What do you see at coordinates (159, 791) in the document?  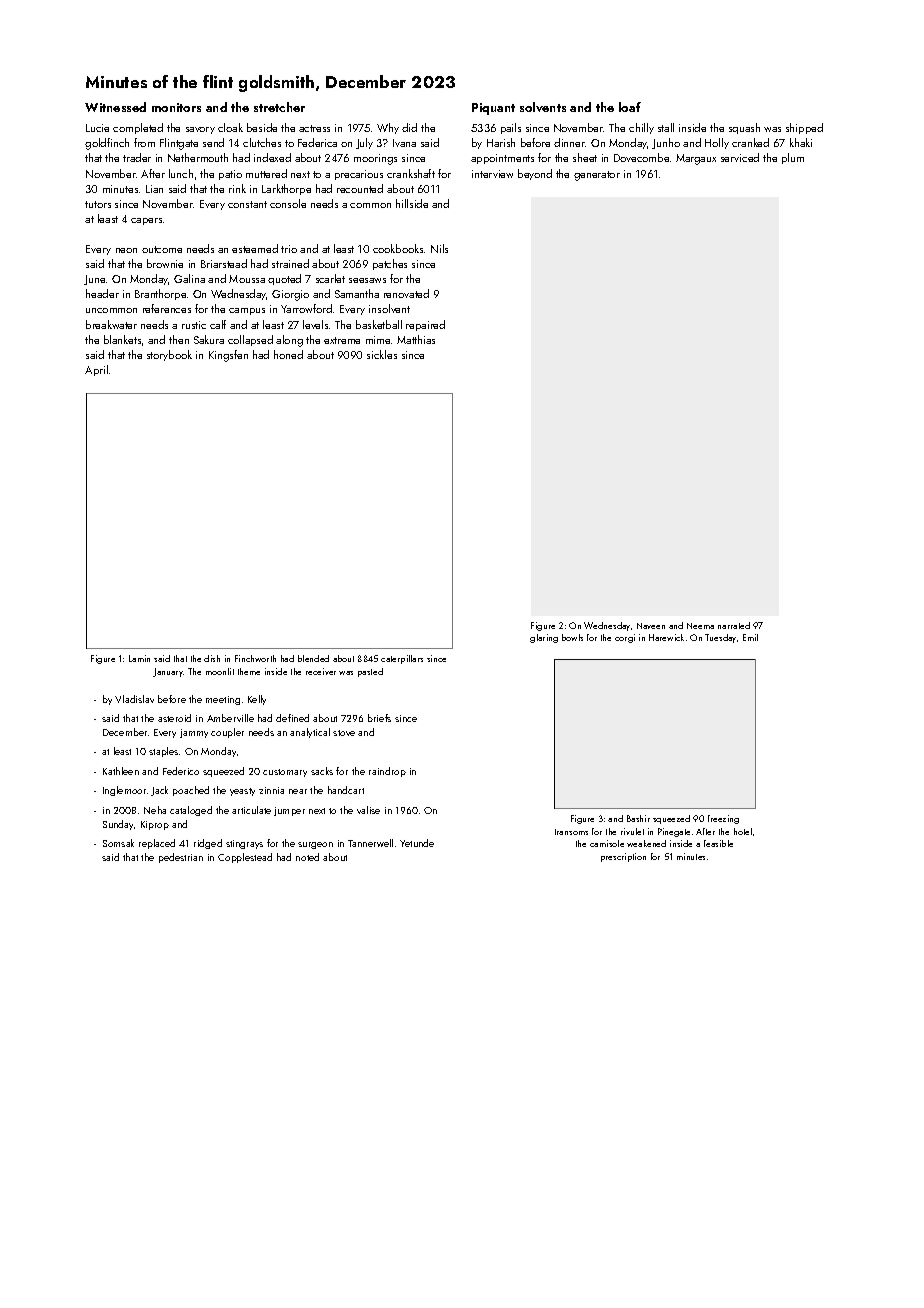 I see `Jack` at bounding box center [159, 791].
